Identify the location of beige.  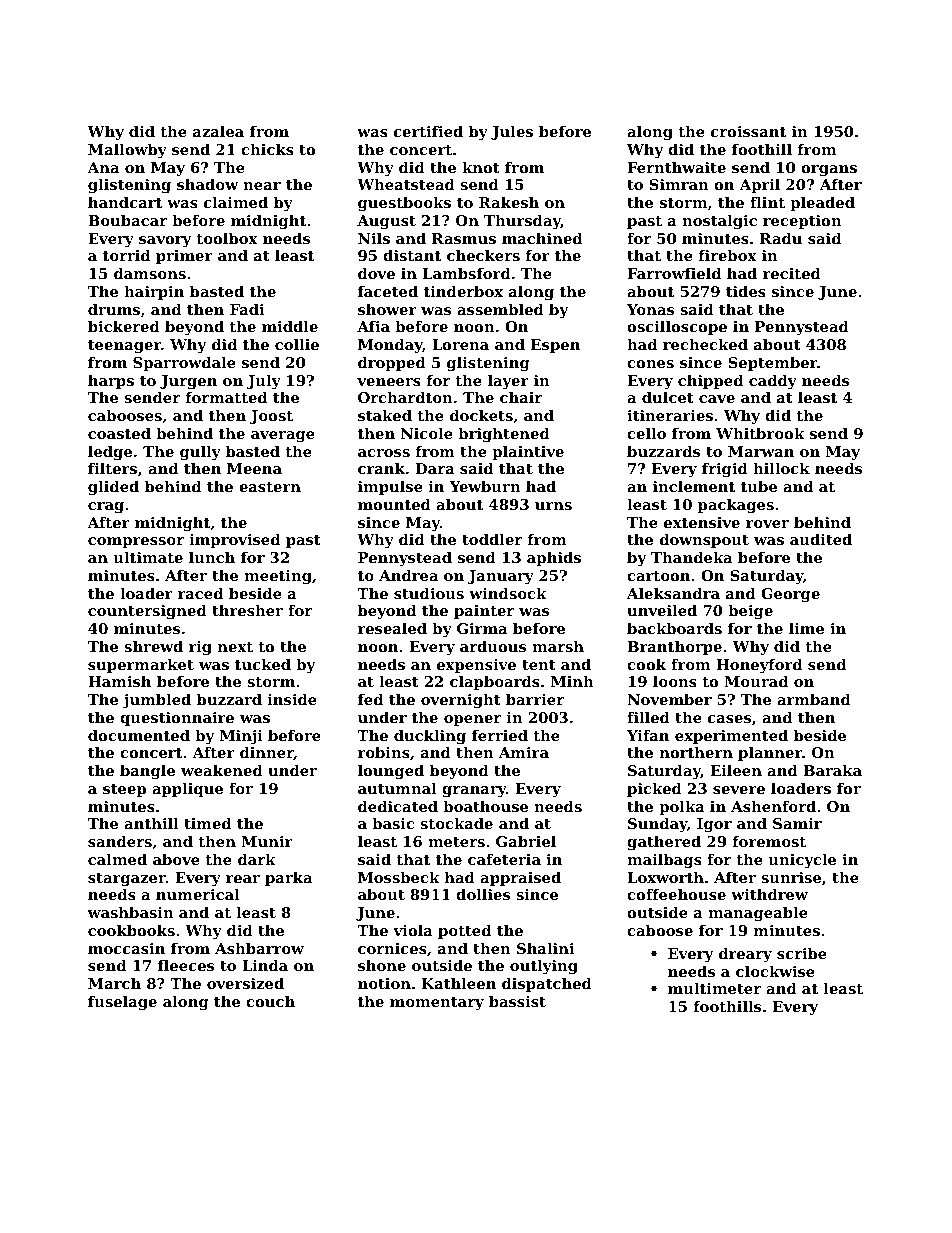
(750, 612).
